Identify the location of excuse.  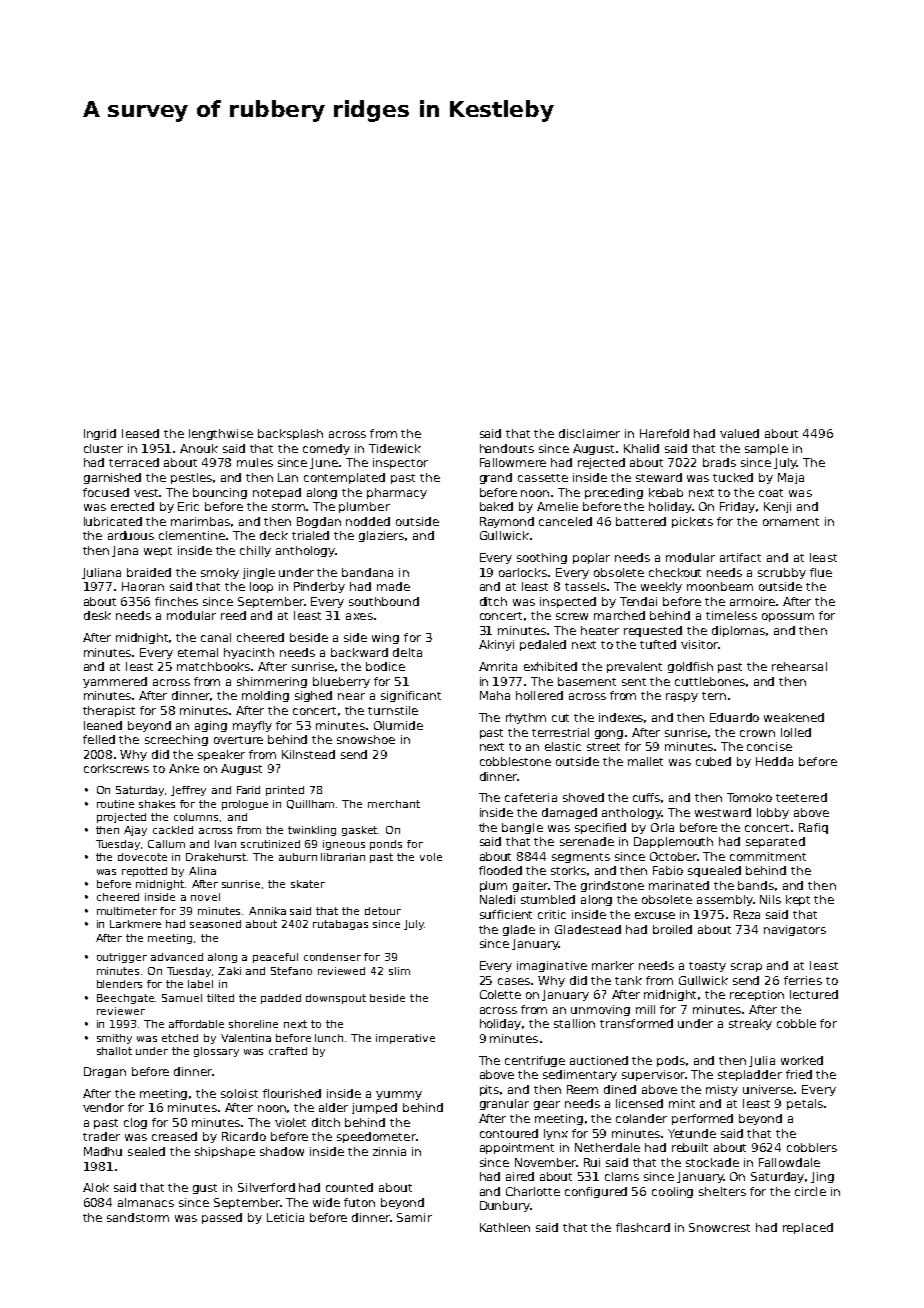
(655, 915).
